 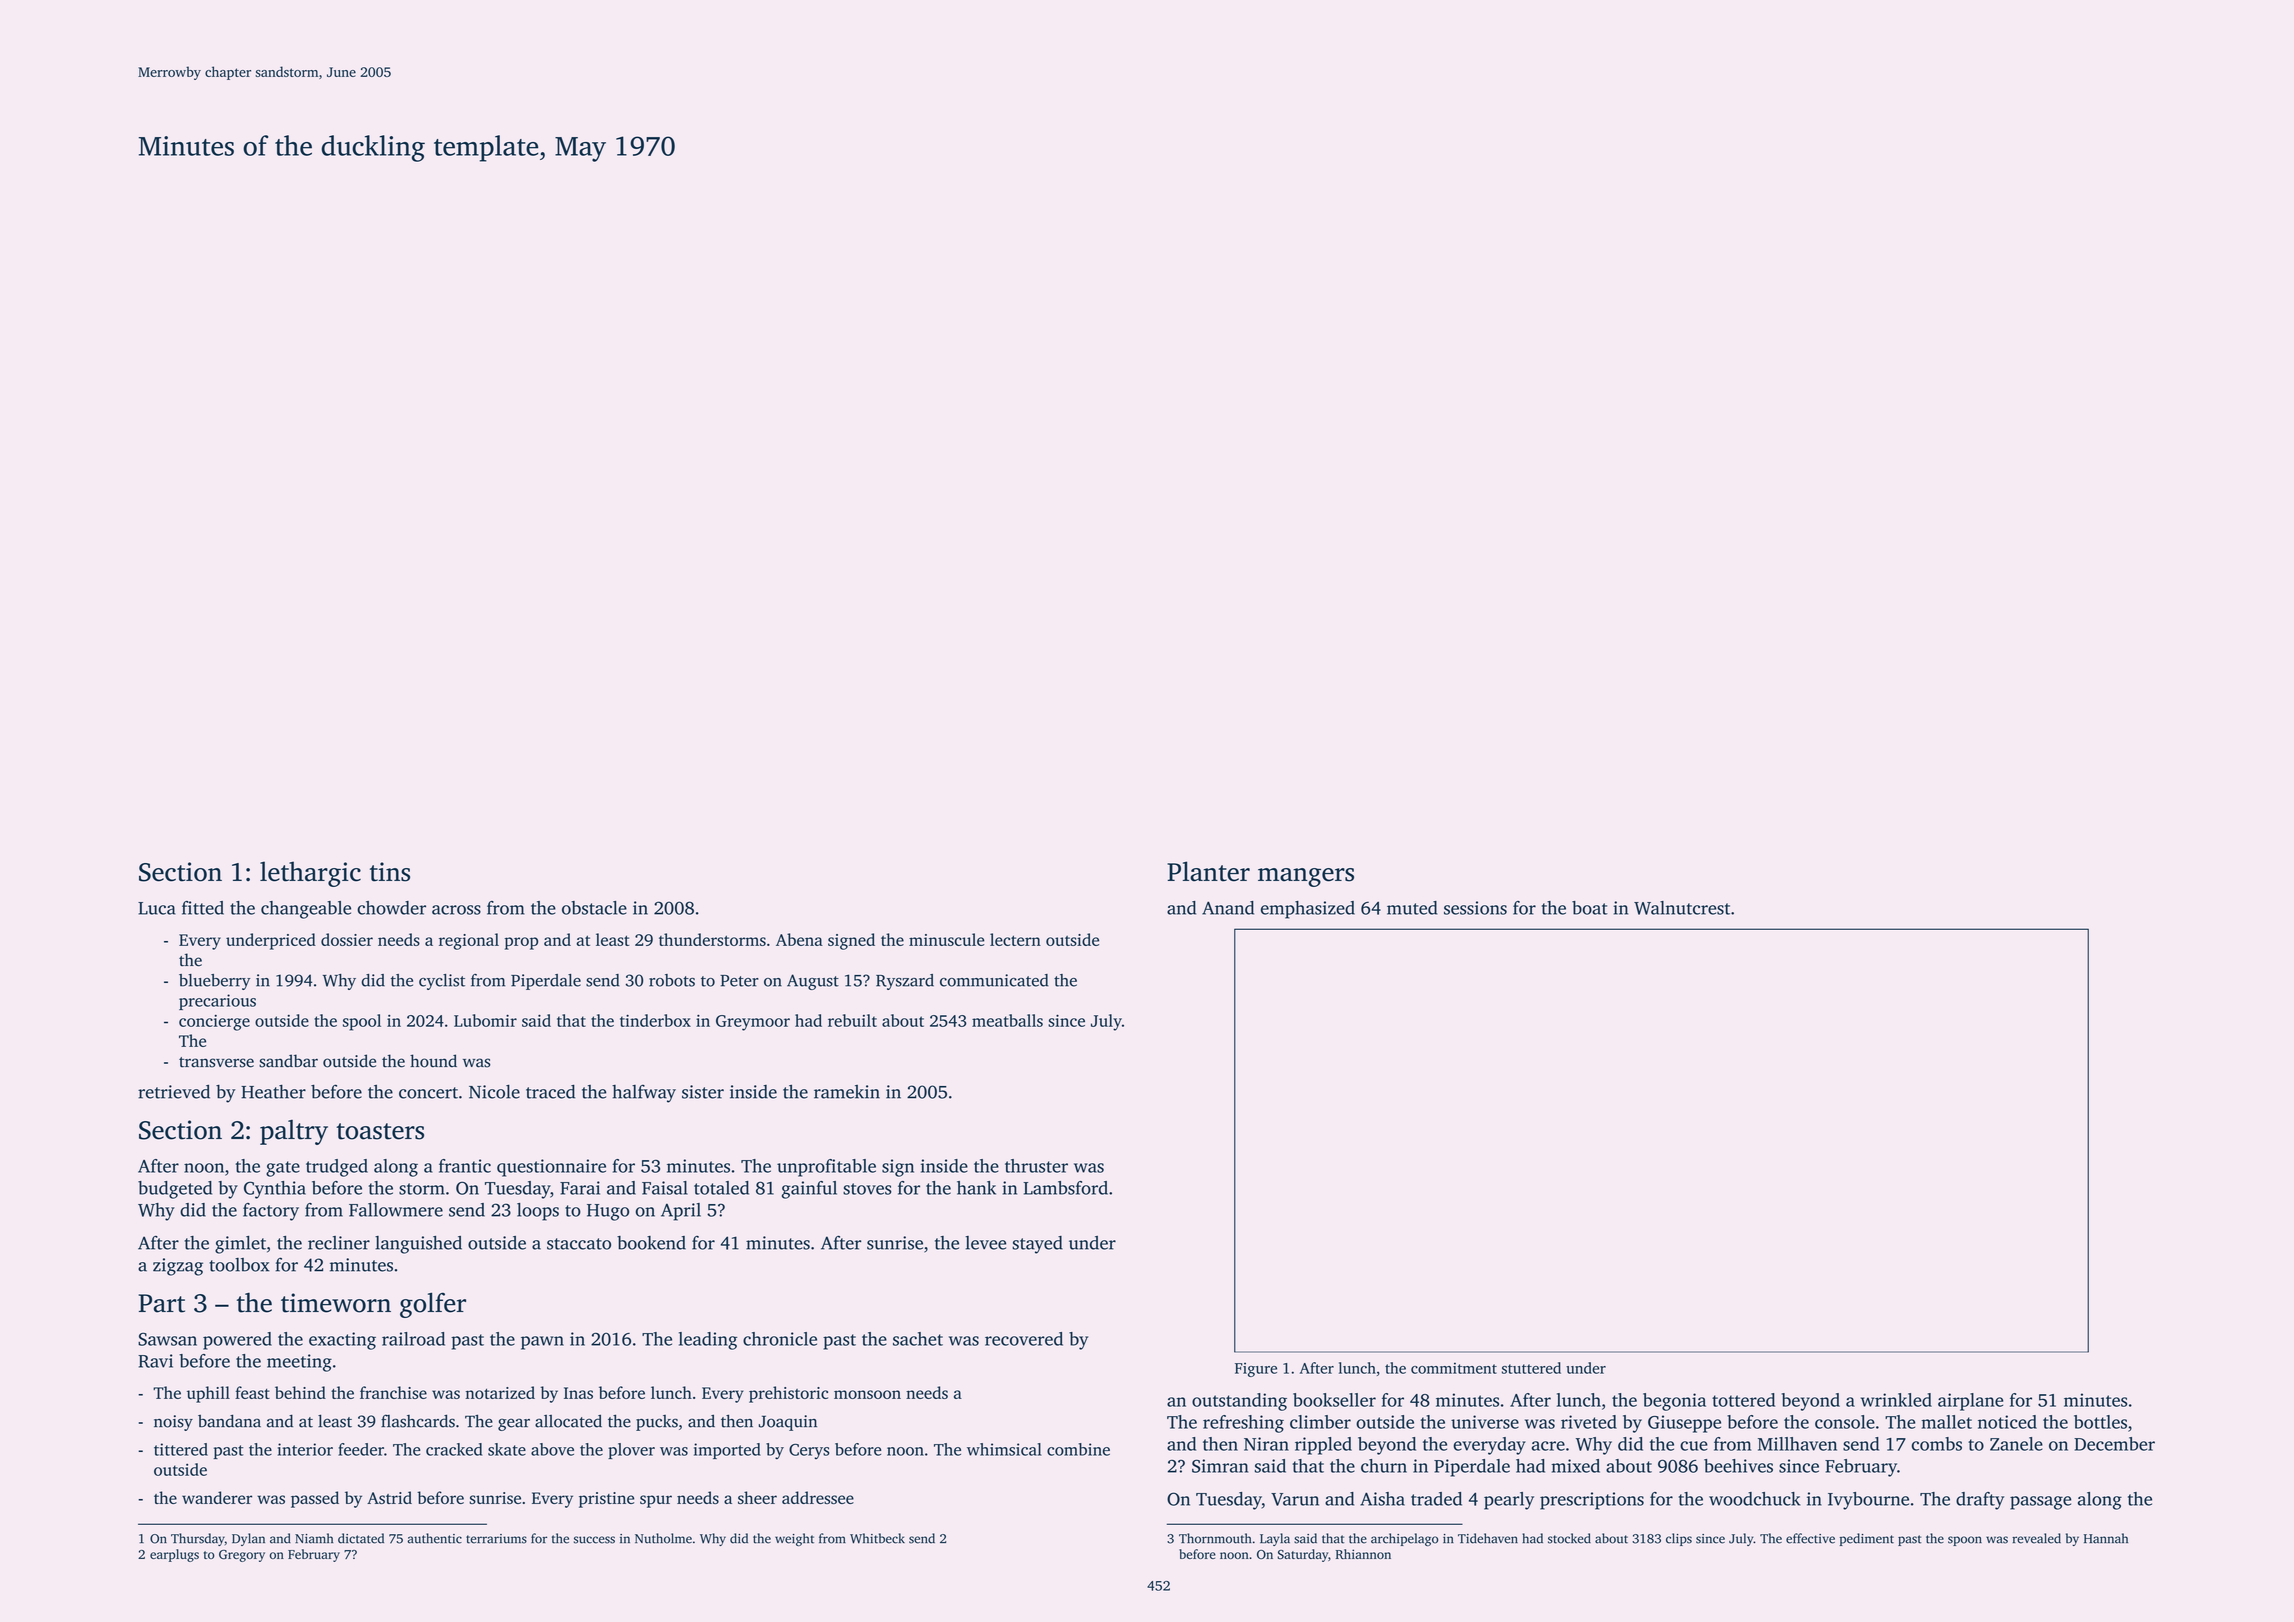 What do you see at coordinates (1036, 1166) in the image?
I see `thruster` at bounding box center [1036, 1166].
